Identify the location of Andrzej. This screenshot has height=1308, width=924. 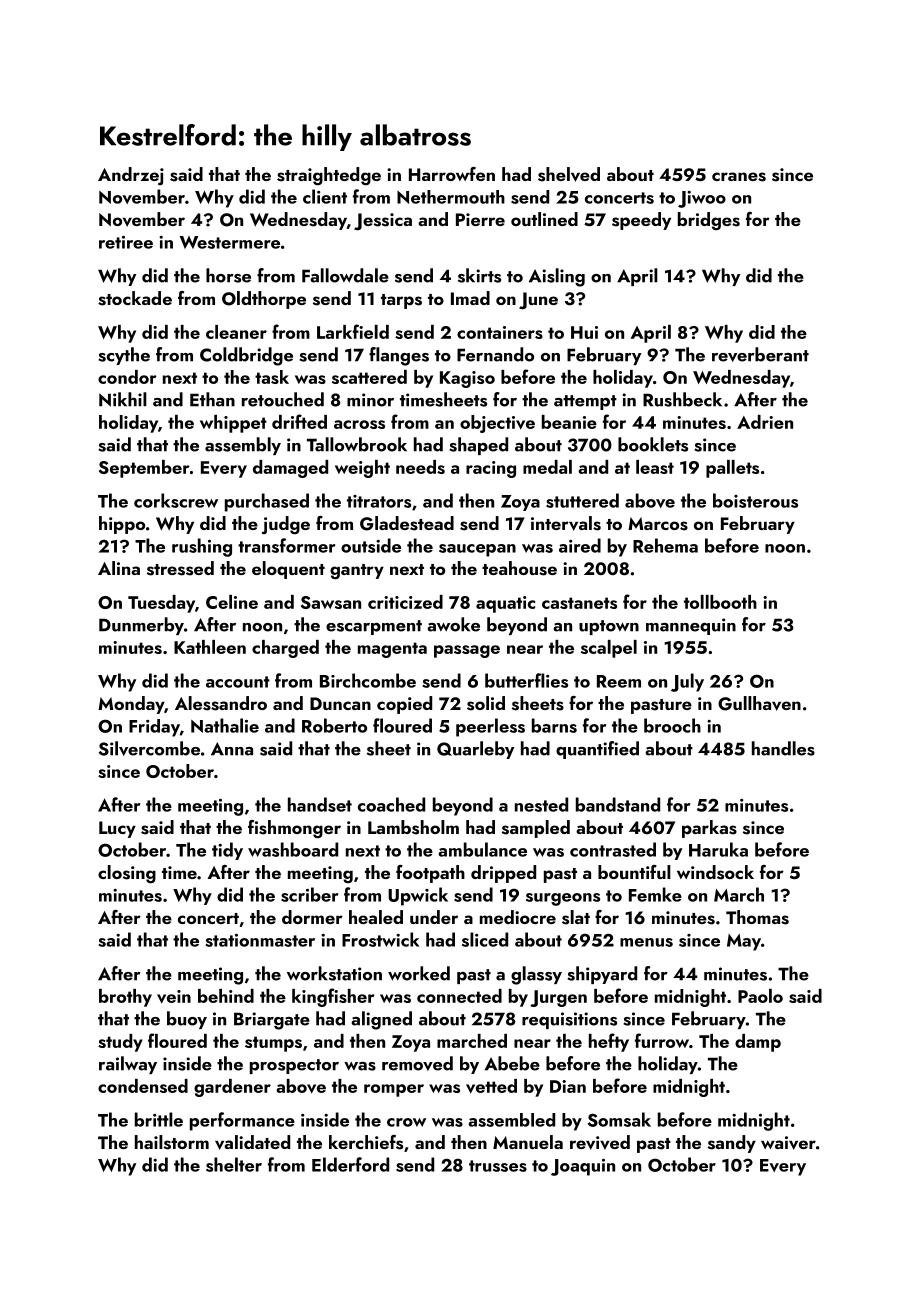
(131, 176).
